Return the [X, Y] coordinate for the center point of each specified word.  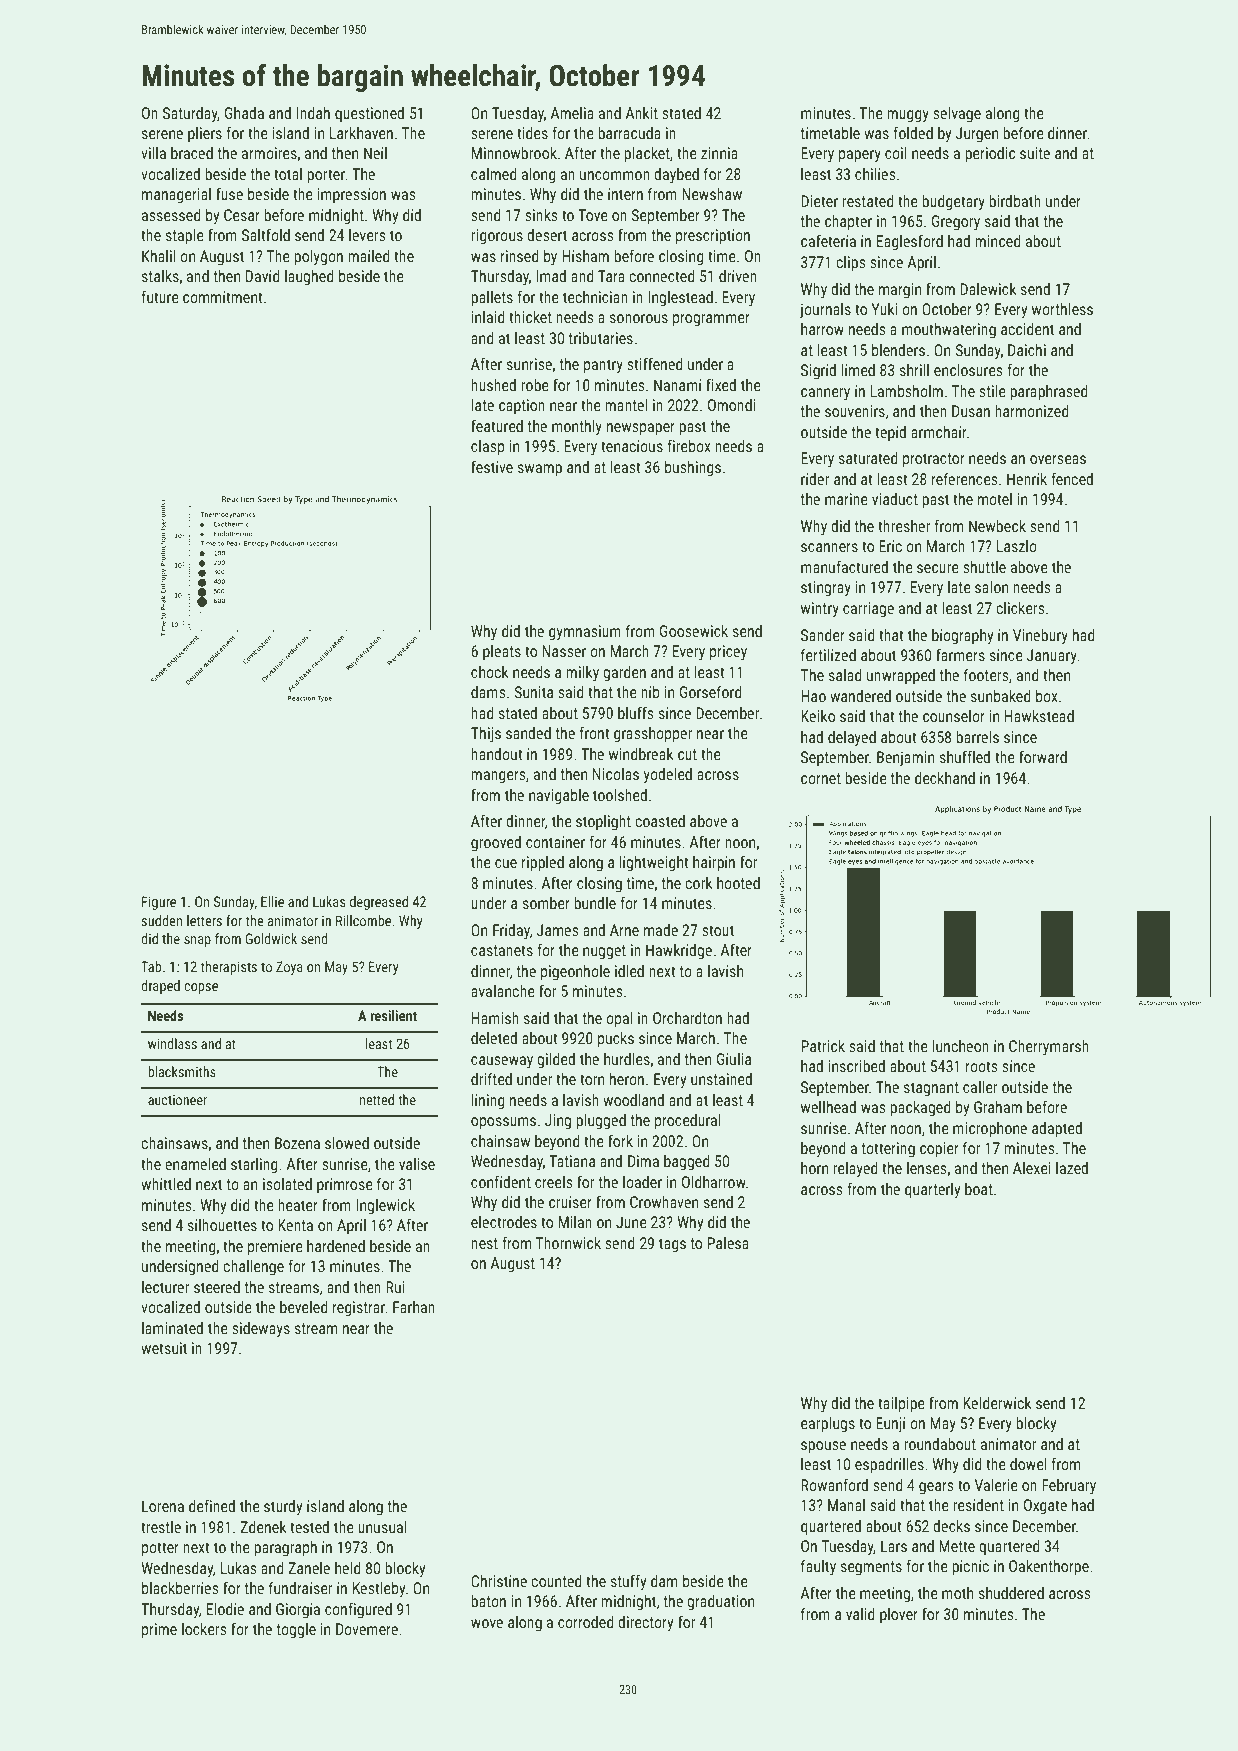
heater [298, 1205]
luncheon [960, 1046]
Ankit [641, 113]
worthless [1062, 309]
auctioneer [177, 1100]
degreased [379, 903]
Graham [998, 1107]
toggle [296, 1631]
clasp [488, 448]
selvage [957, 115]
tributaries [600, 338]
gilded [556, 1061]
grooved [496, 844]
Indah [313, 113]
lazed [1072, 1168]
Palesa [728, 1243]
